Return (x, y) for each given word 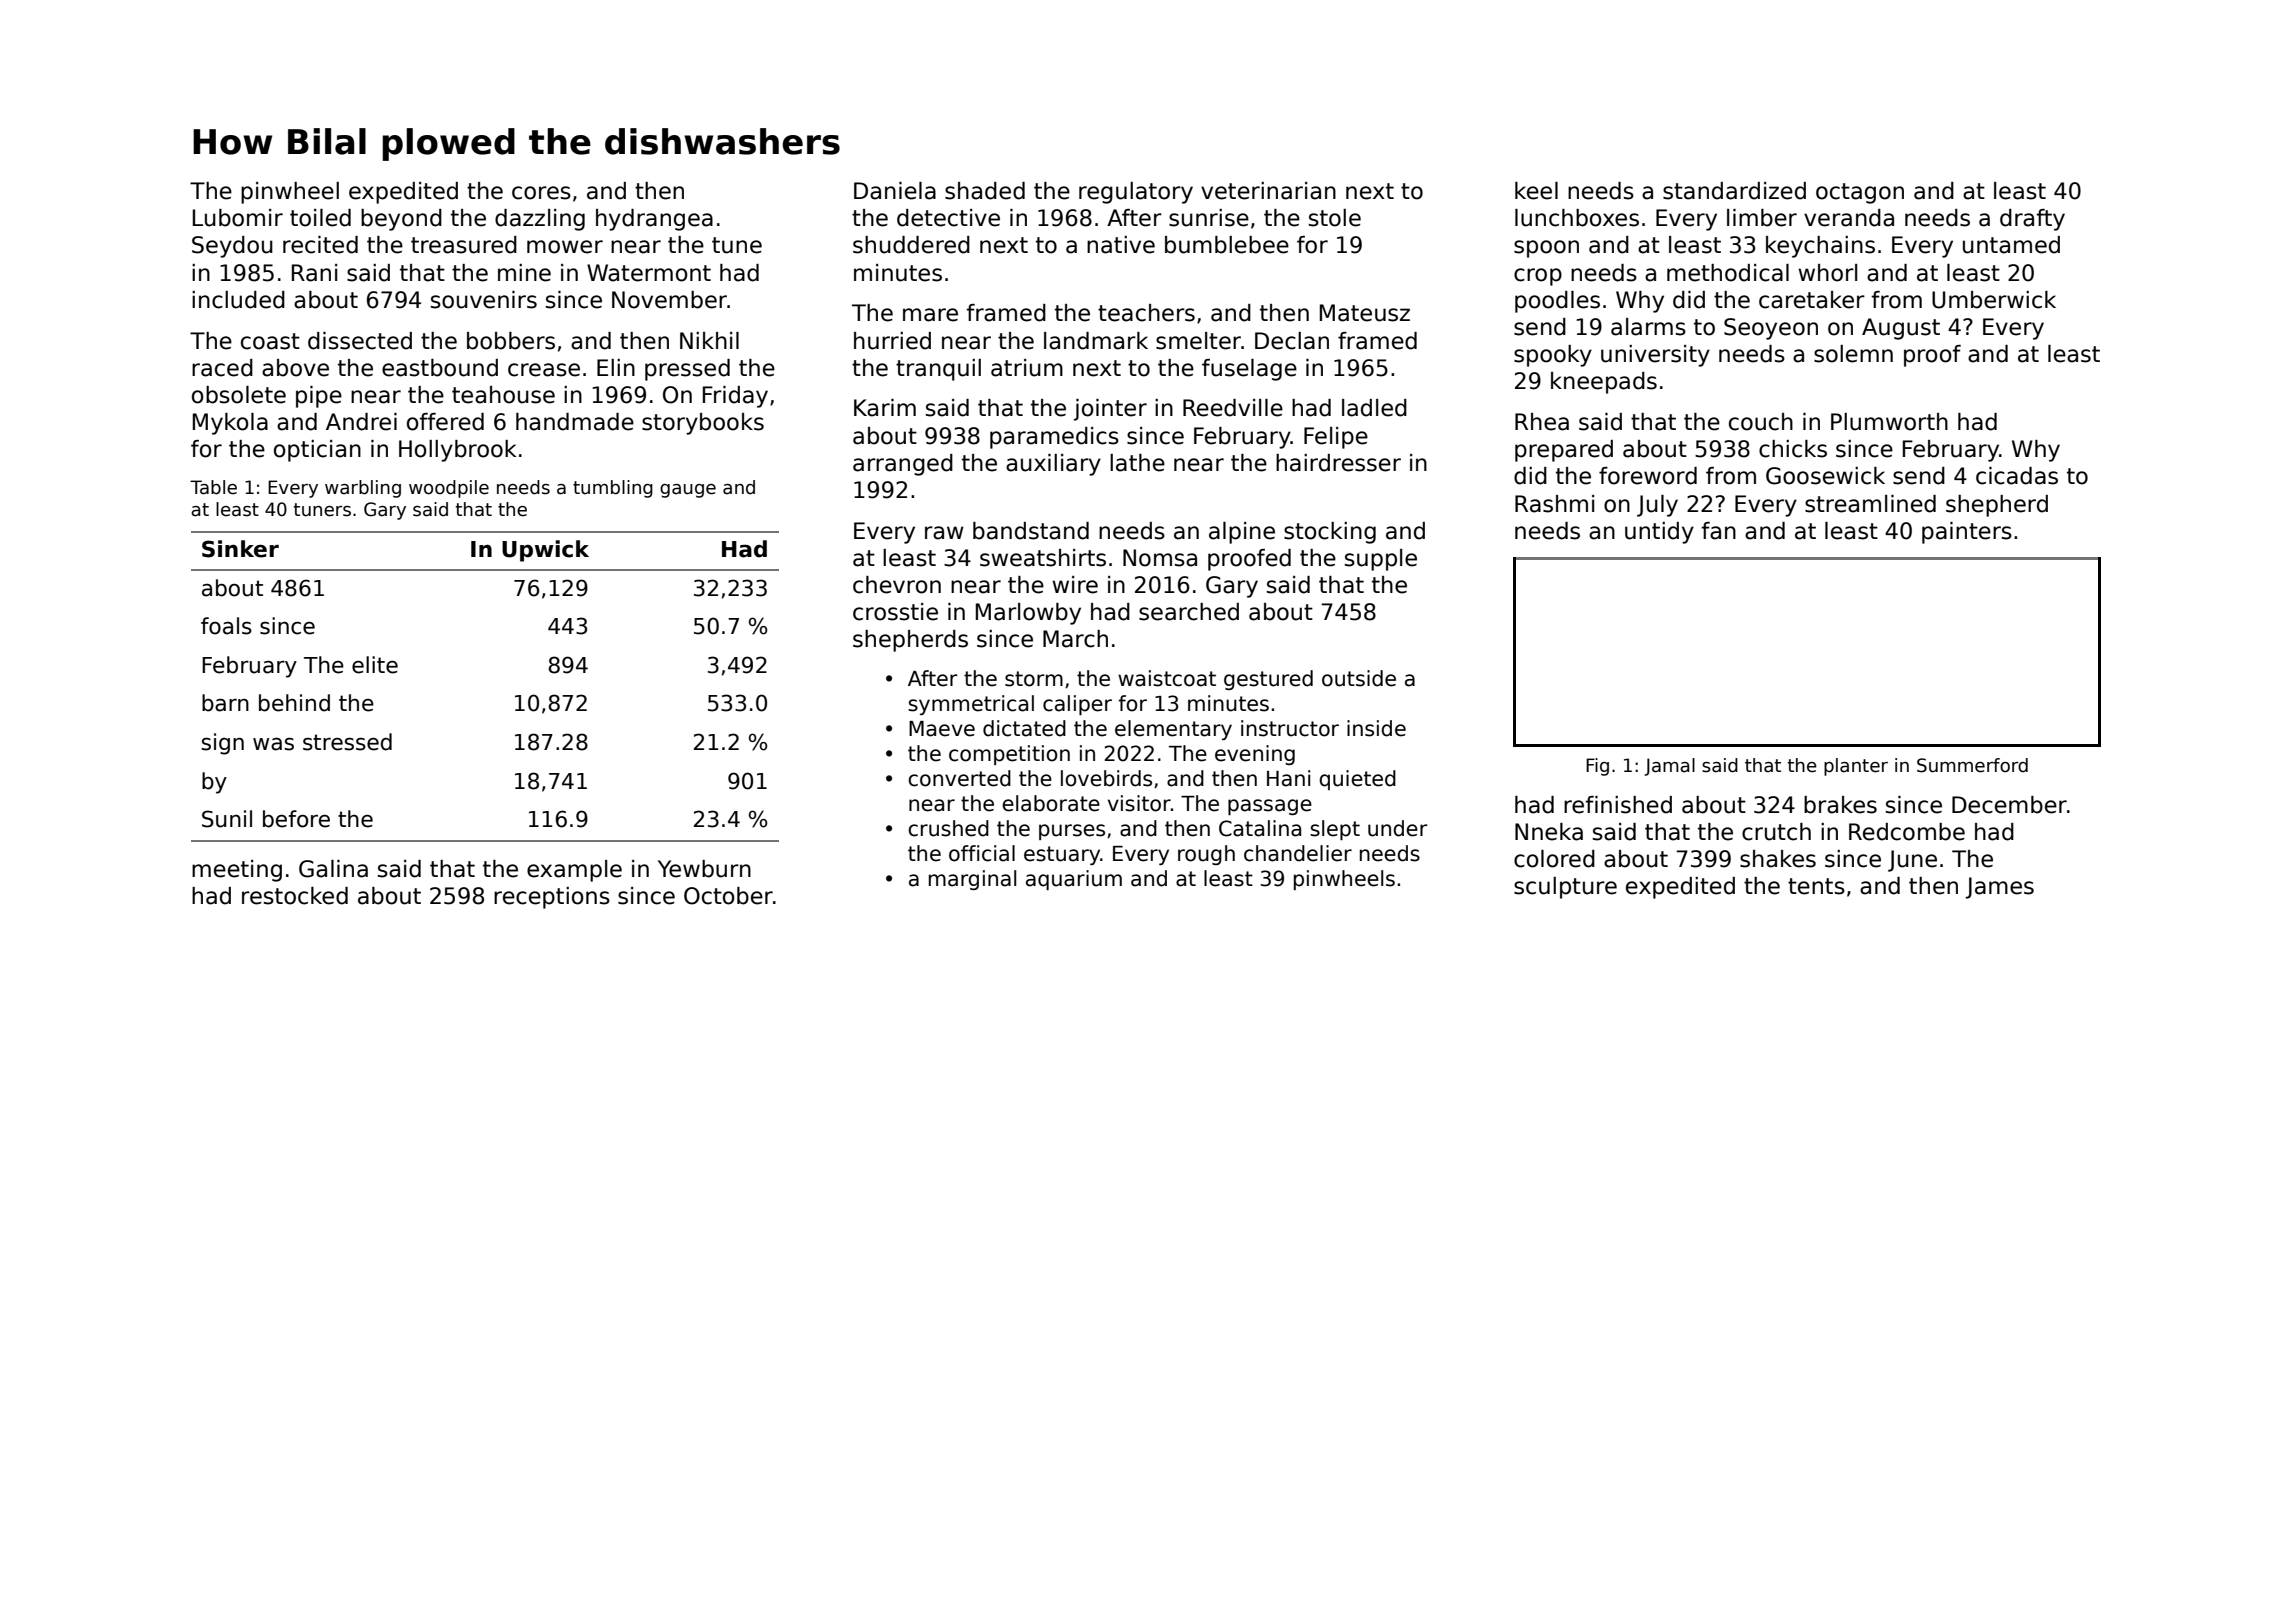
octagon (1860, 193)
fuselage (1249, 370)
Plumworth (1889, 422)
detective (948, 218)
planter (1856, 767)
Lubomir (238, 218)
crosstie (895, 612)
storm (1034, 679)
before (296, 819)
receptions (552, 898)
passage (1270, 807)
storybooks (703, 424)
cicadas (2017, 476)
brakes (1840, 805)
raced (222, 368)
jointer (1110, 410)
